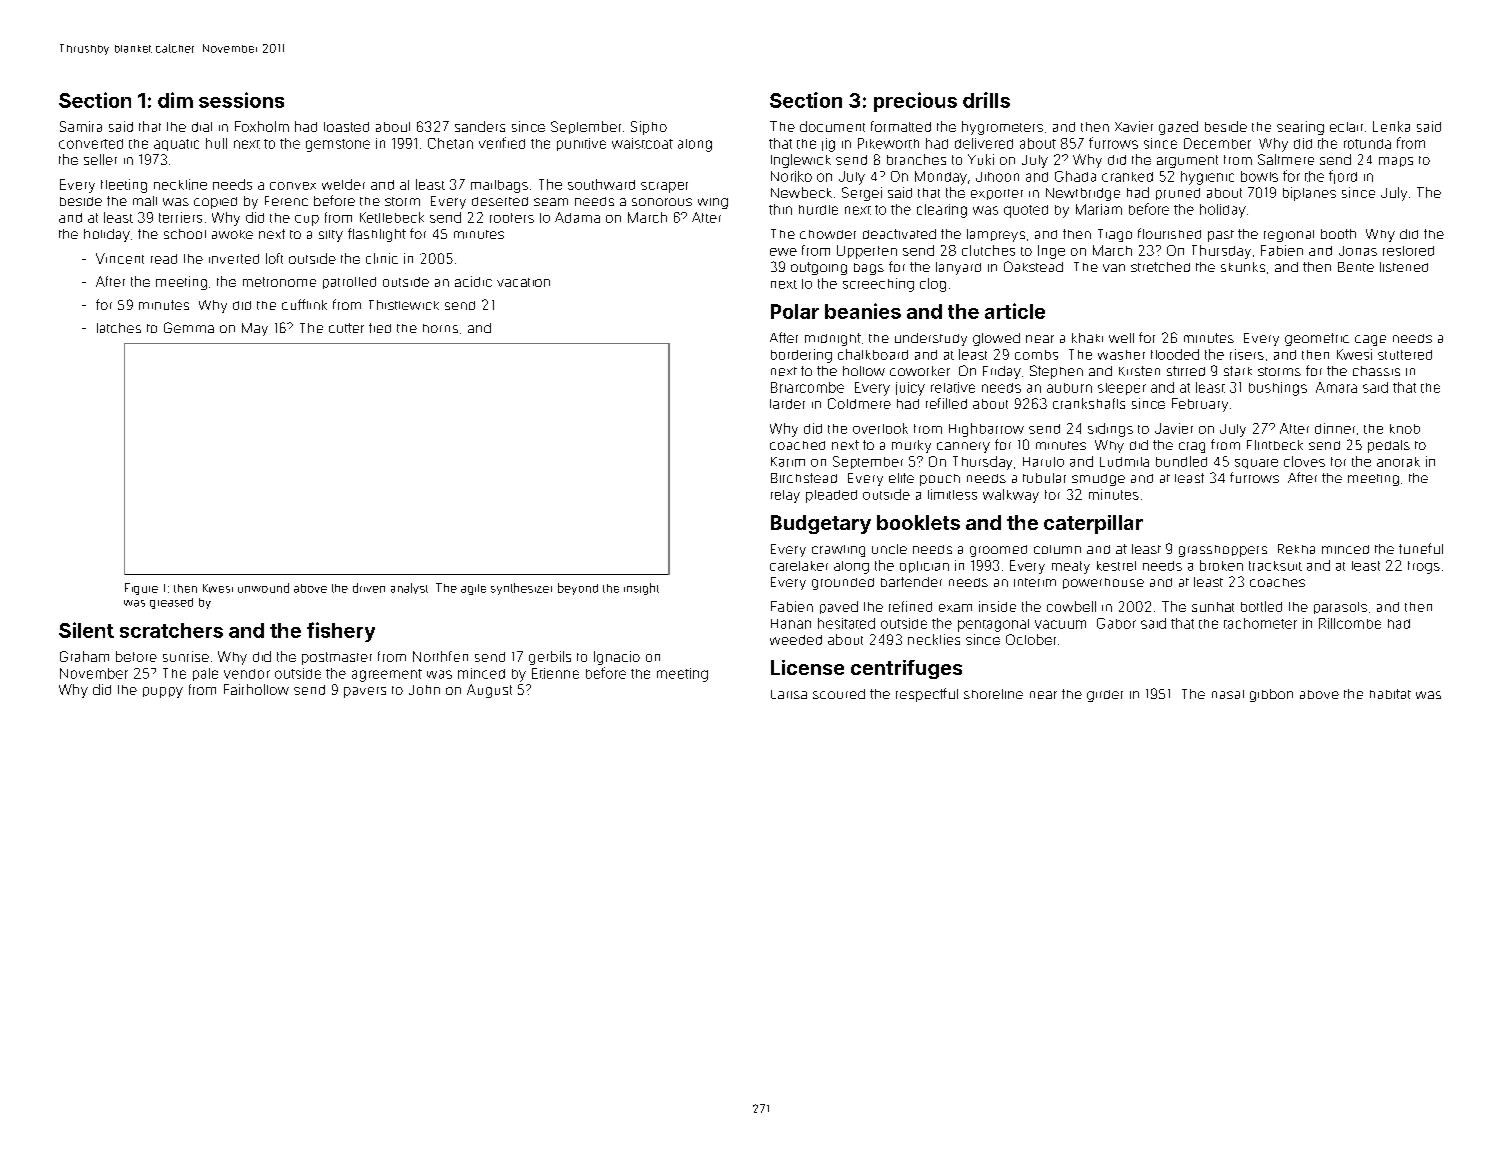  What do you see at coordinates (1346, 127) in the screenshot?
I see `eclair` at bounding box center [1346, 127].
